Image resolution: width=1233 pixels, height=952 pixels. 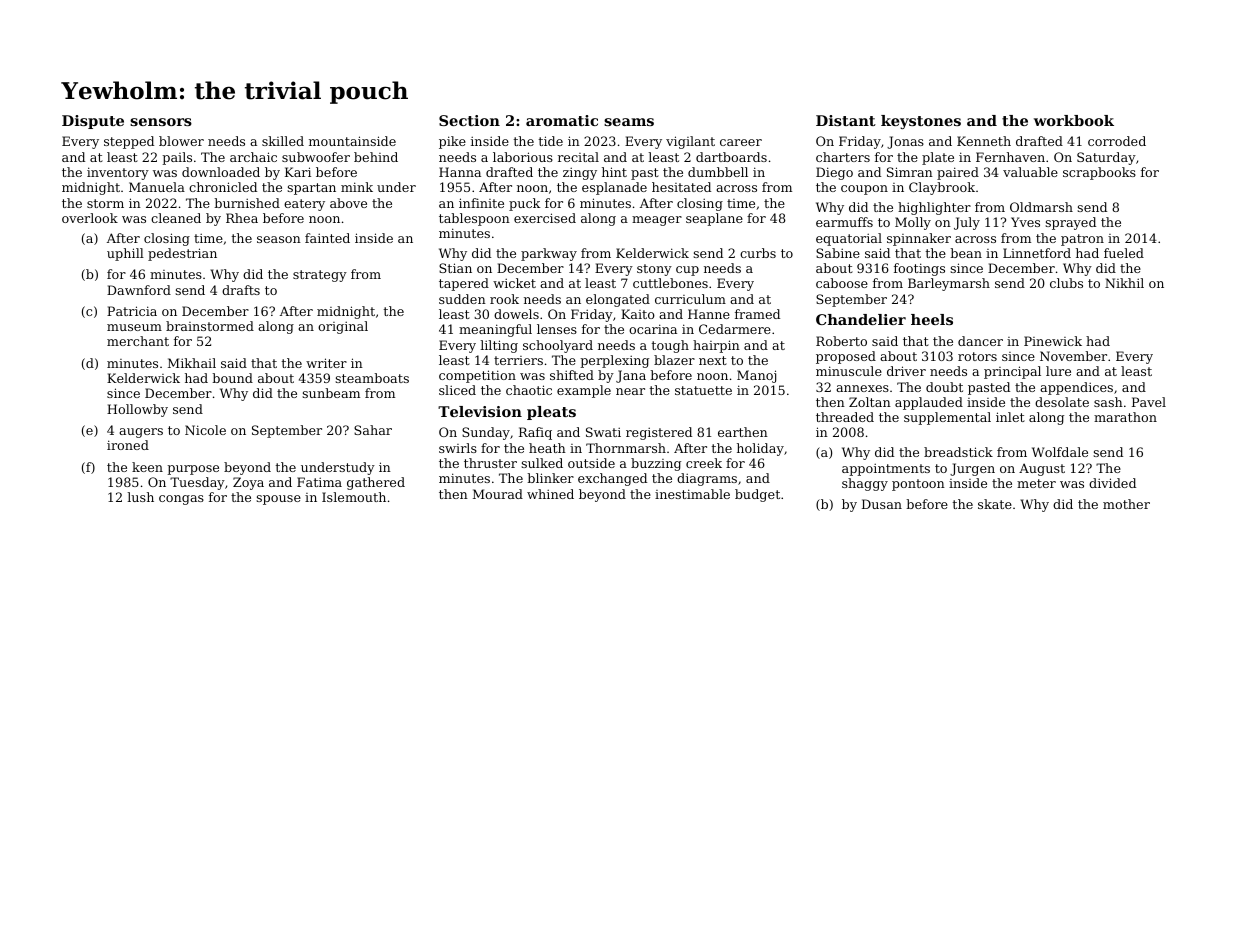 What do you see at coordinates (631, 376) in the image?
I see `Jana` at bounding box center [631, 376].
